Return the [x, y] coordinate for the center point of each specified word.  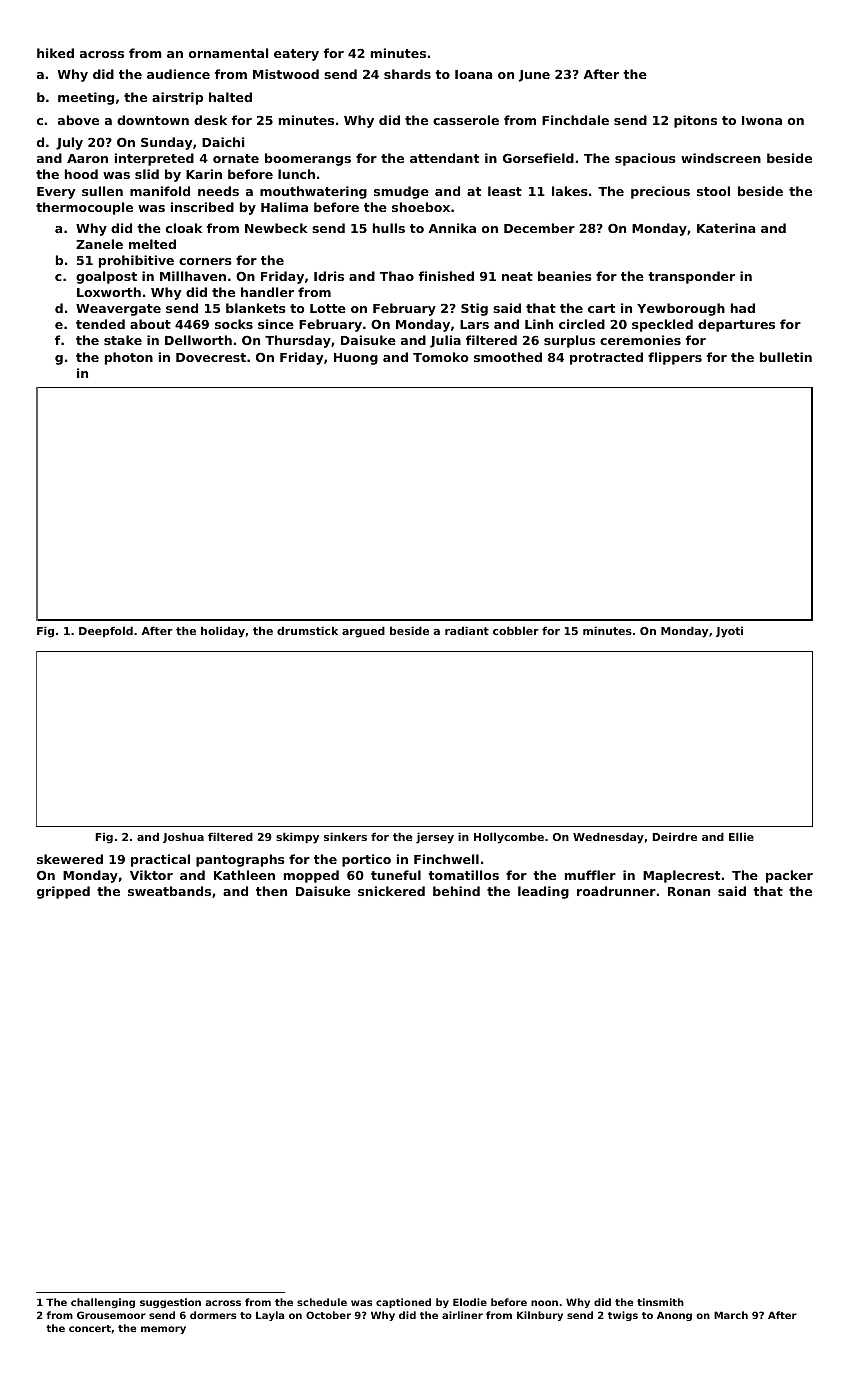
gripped [63, 892]
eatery [296, 55]
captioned [403, 1303]
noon [544, 1303]
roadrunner [616, 891]
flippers [675, 358]
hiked [55, 53]
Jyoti [729, 632]
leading [543, 892]
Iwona [762, 120]
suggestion [170, 1303]
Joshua [183, 837]
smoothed [508, 357]
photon [129, 358]
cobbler [516, 630]
